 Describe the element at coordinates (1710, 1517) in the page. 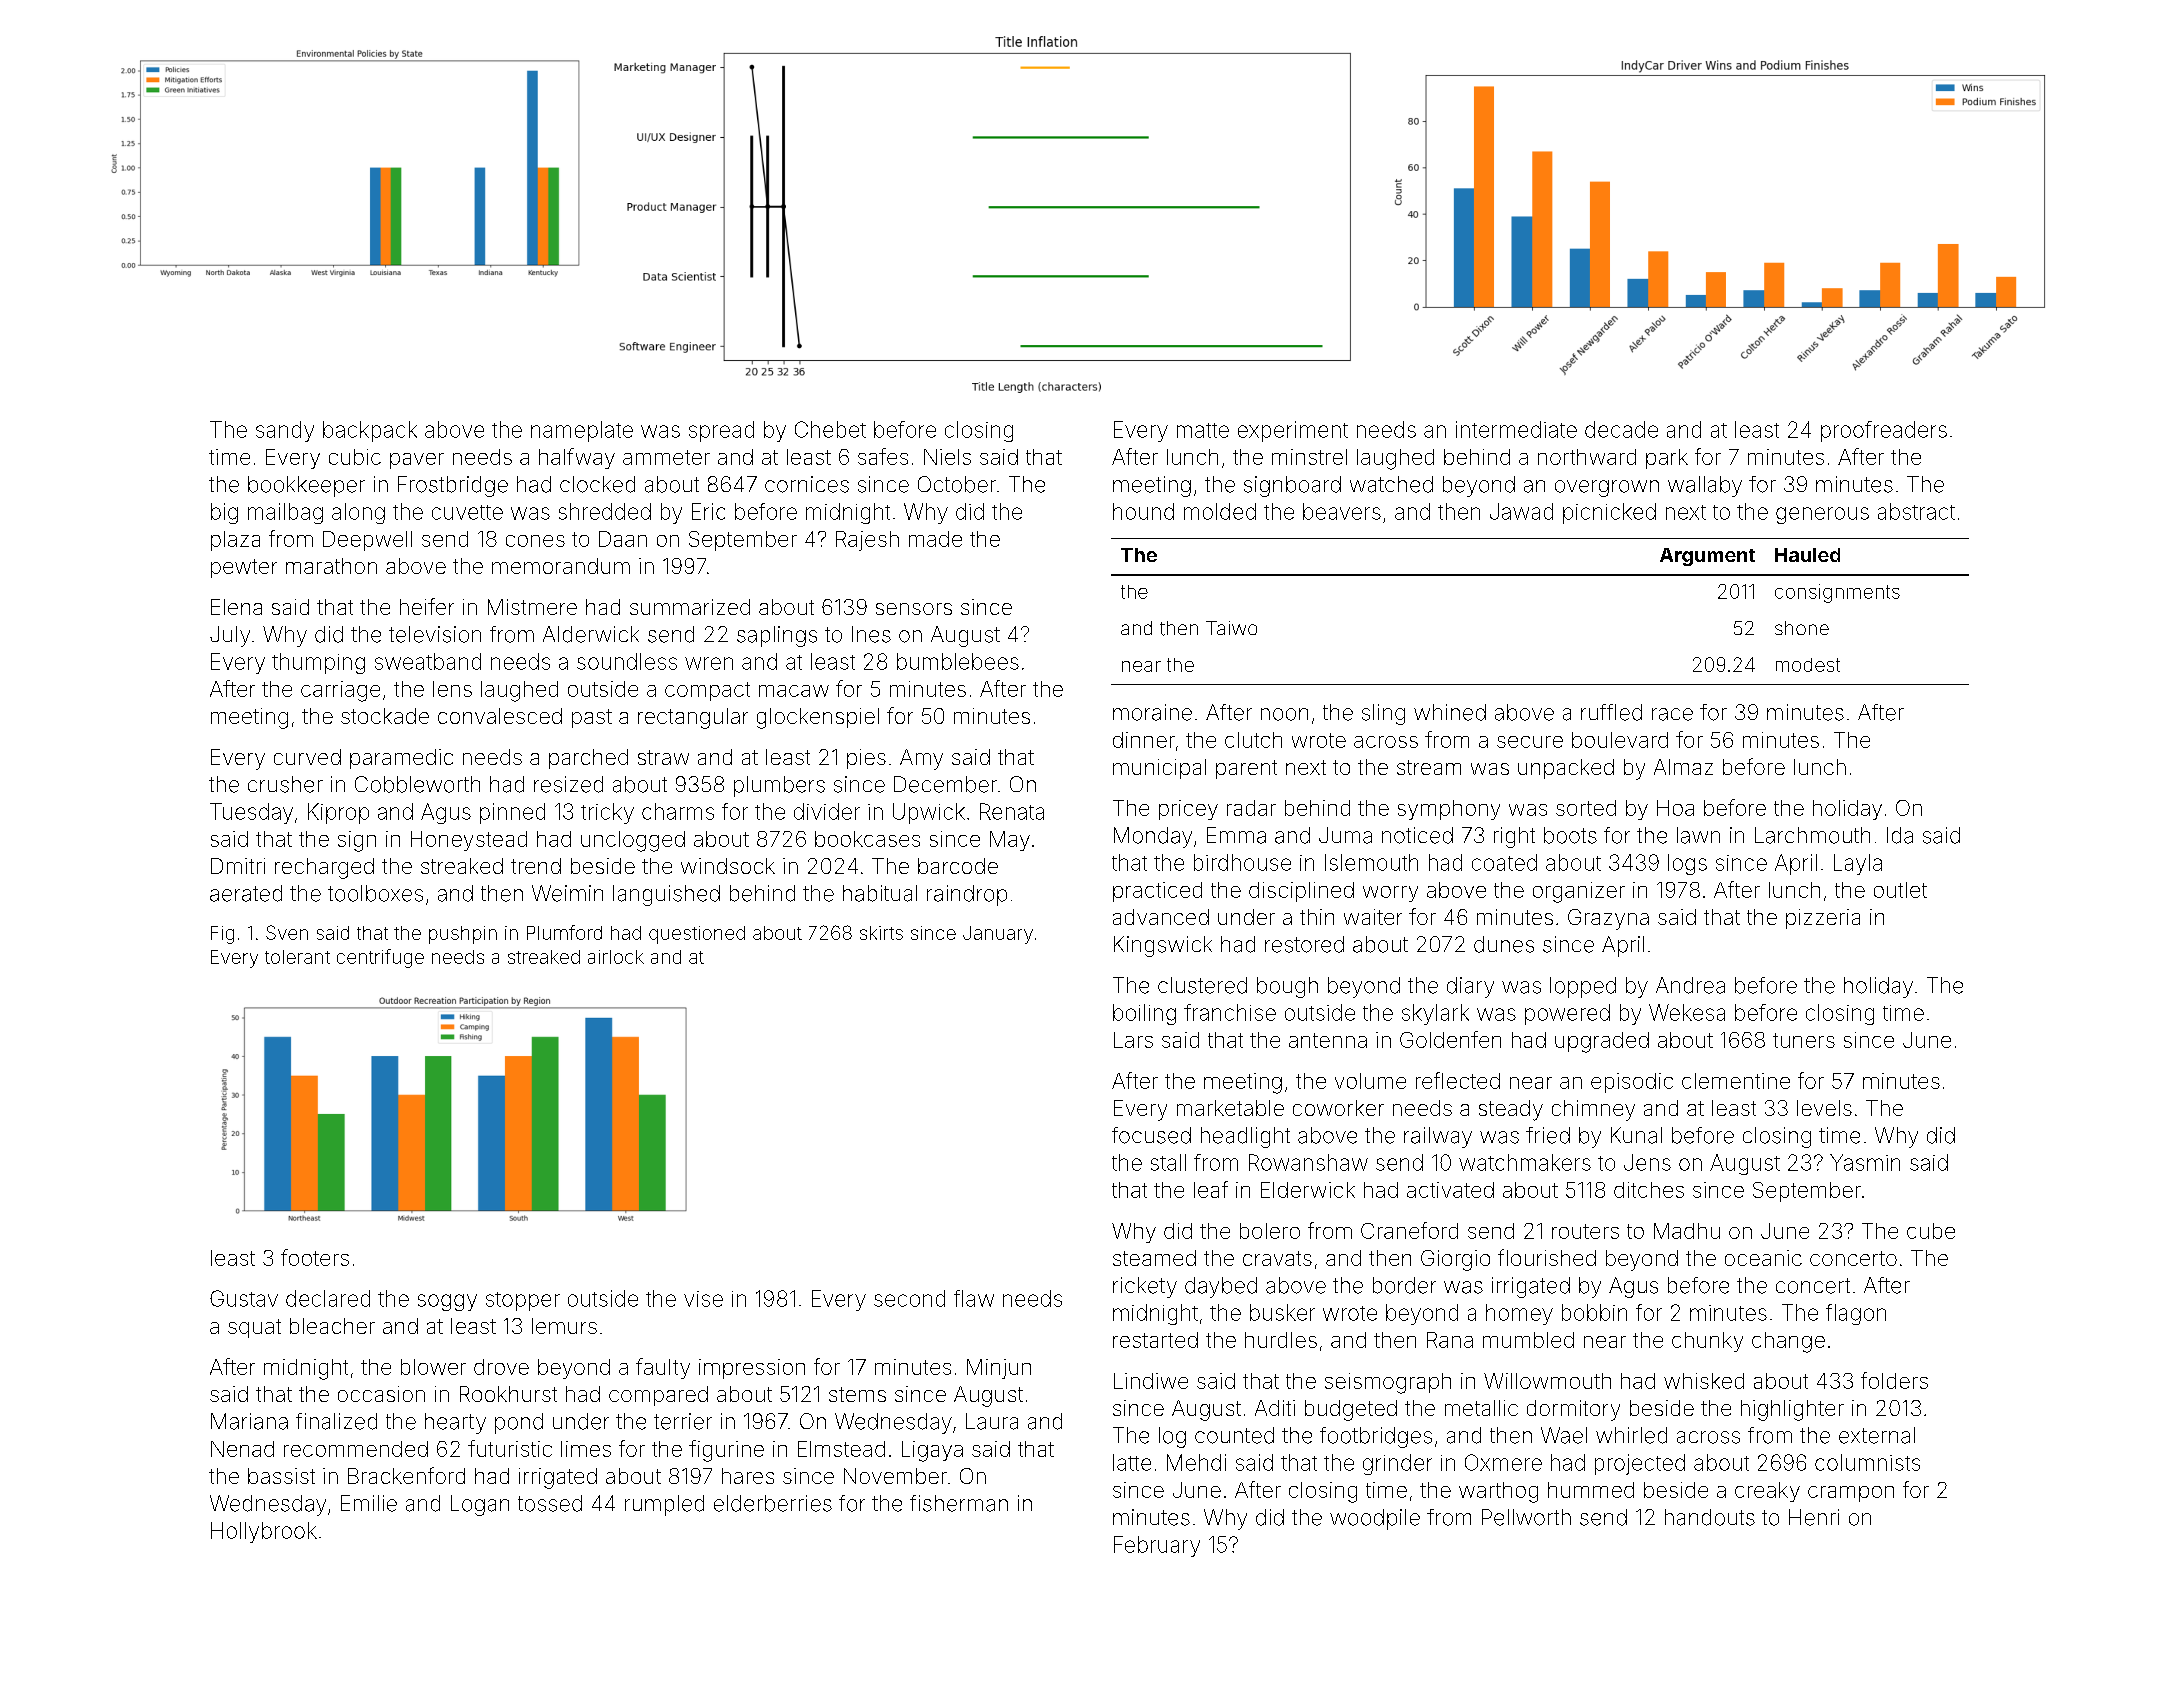

I see `handouts` at that location.
